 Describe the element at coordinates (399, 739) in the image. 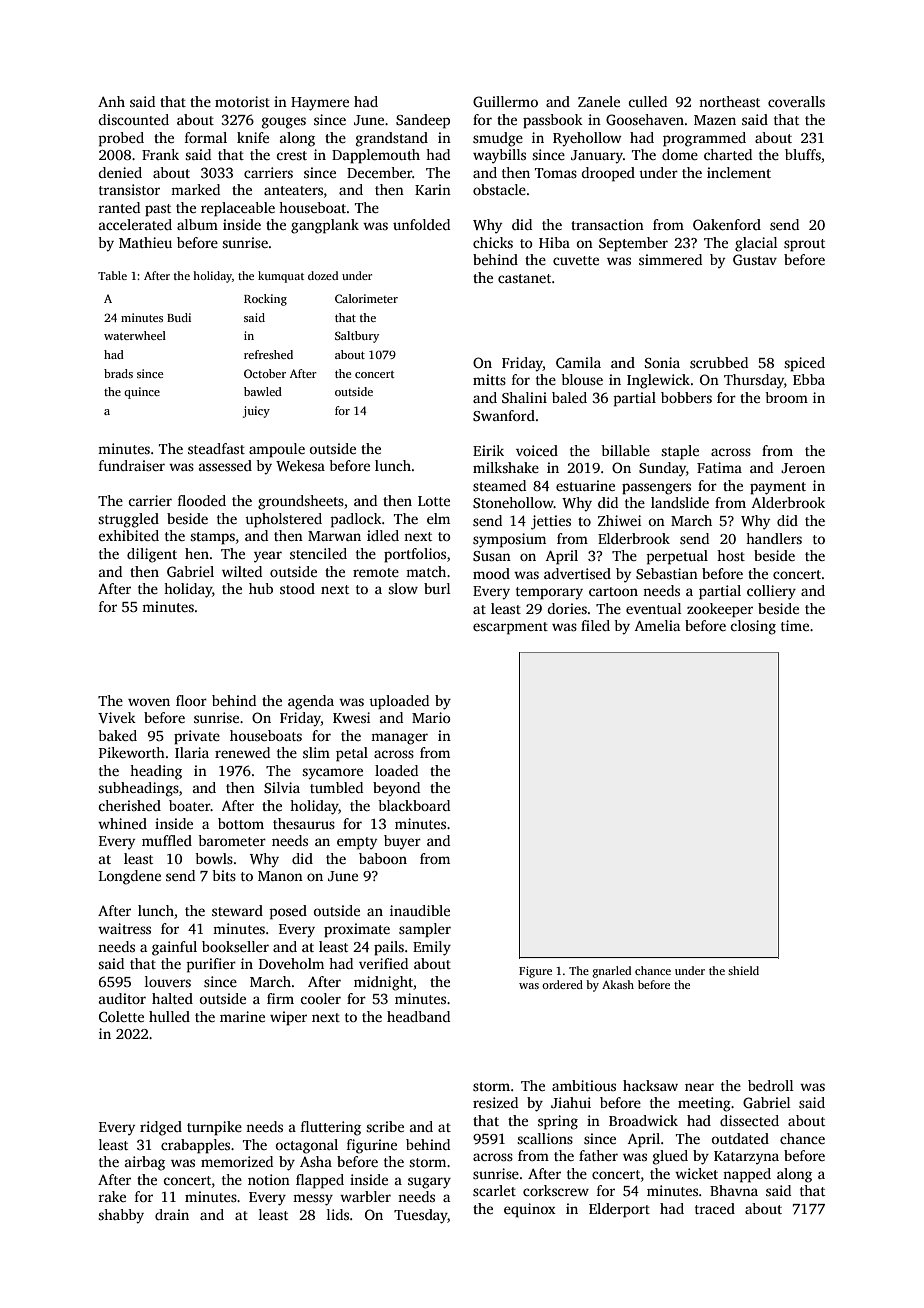

I see `manager` at that location.
